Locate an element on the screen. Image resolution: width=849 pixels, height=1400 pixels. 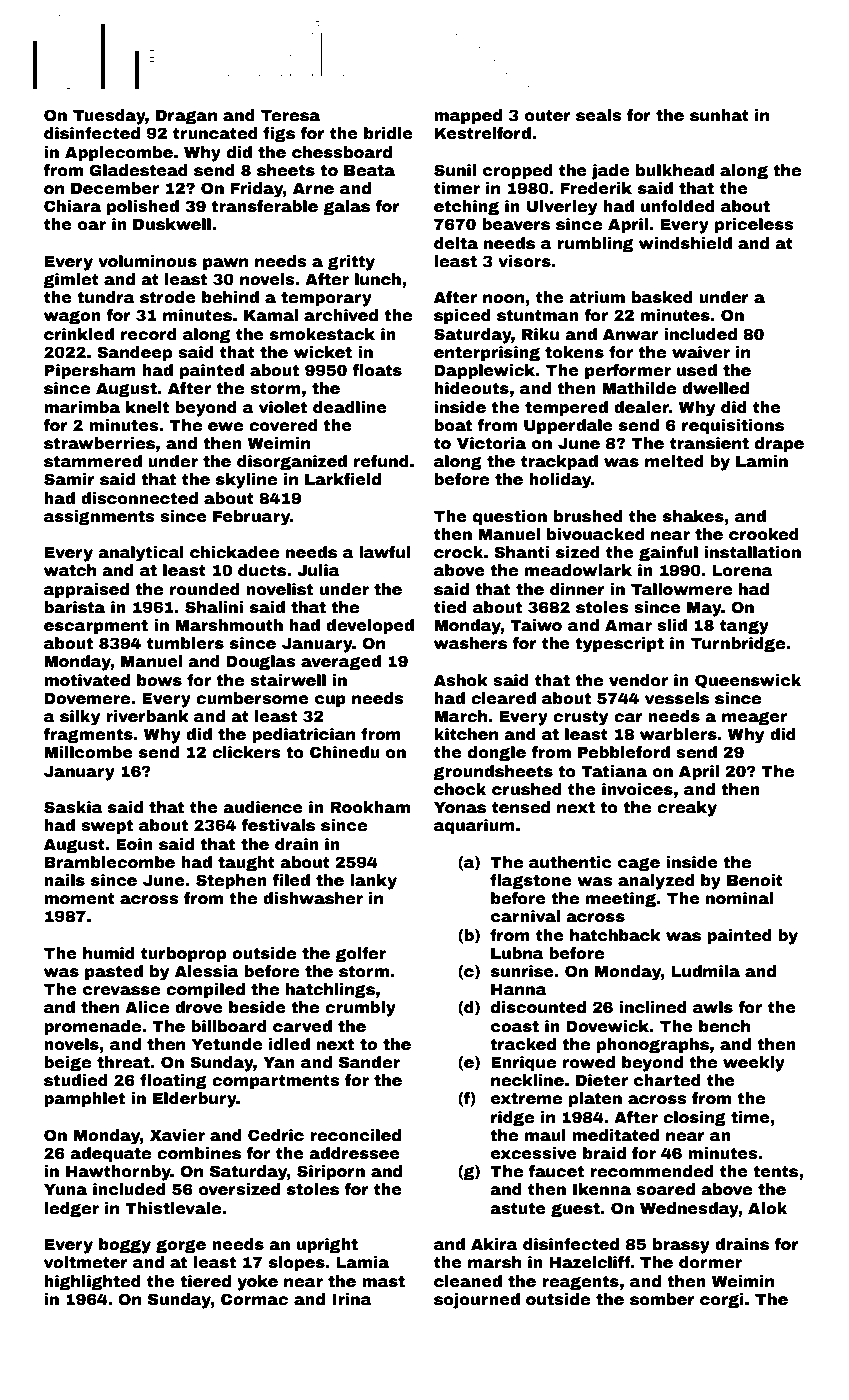
studied is located at coordinates (76, 1080).
